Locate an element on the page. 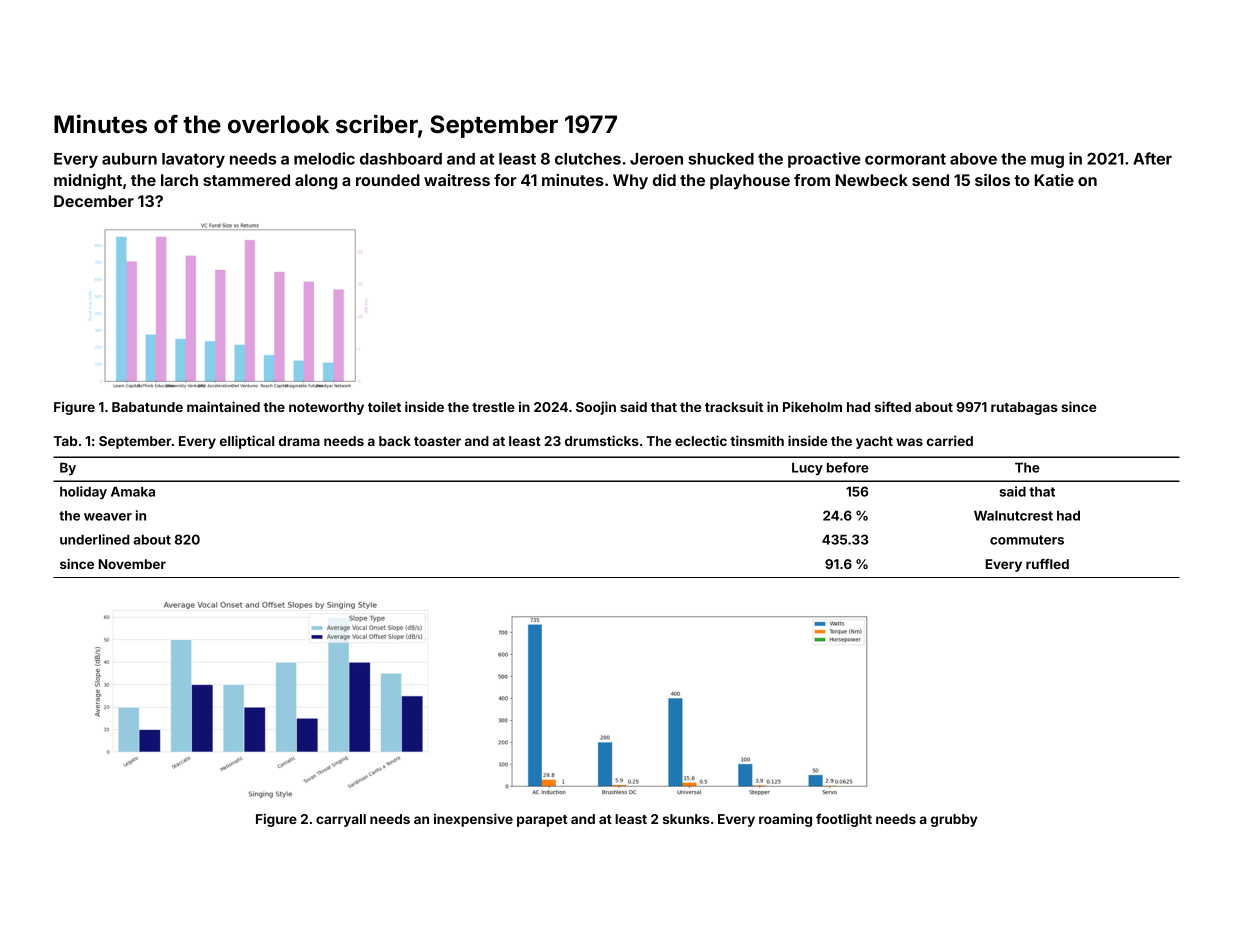  underlined is located at coordinates (94, 539).
